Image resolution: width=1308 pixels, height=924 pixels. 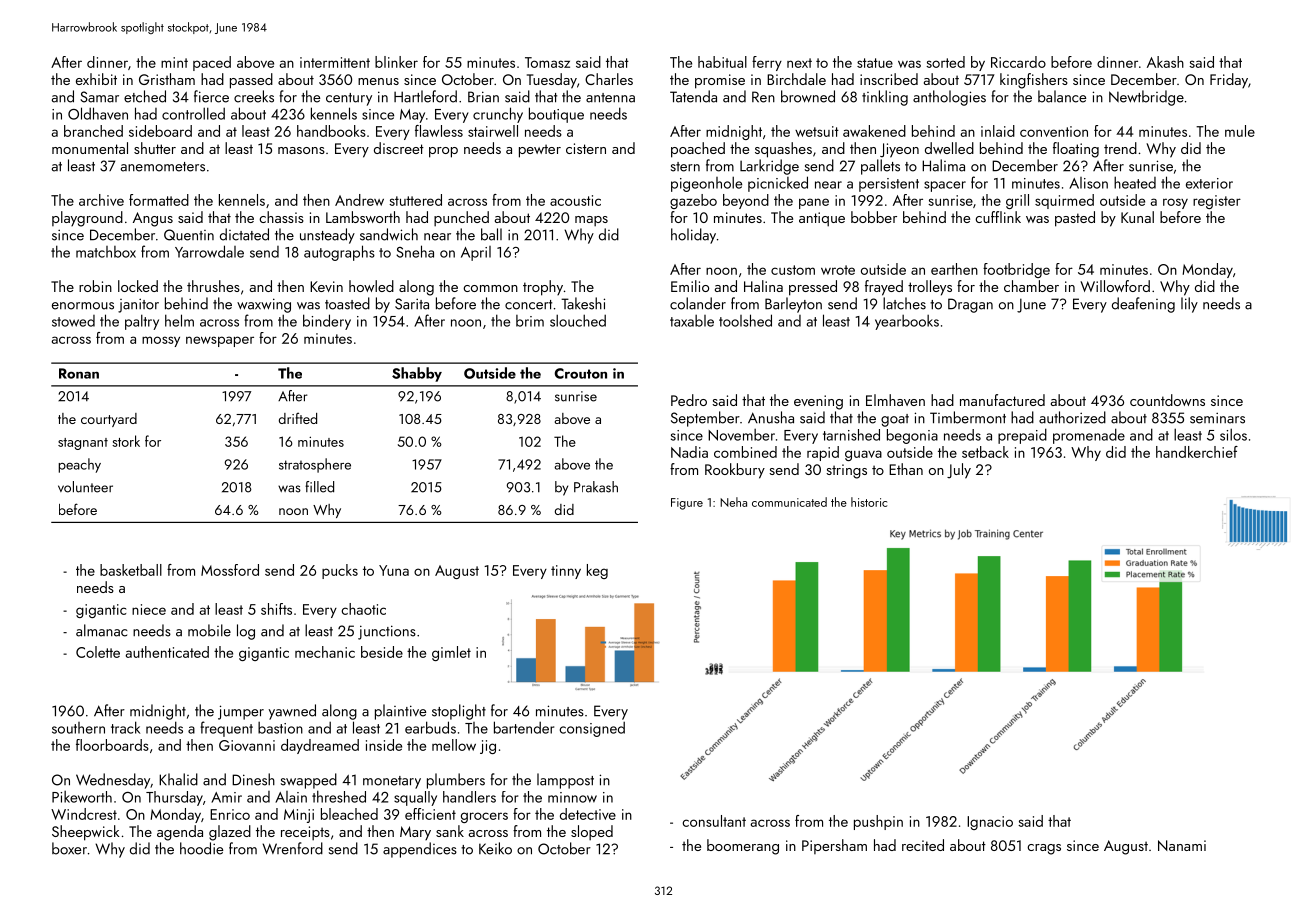 I want to click on inlaid, so click(x=998, y=131).
